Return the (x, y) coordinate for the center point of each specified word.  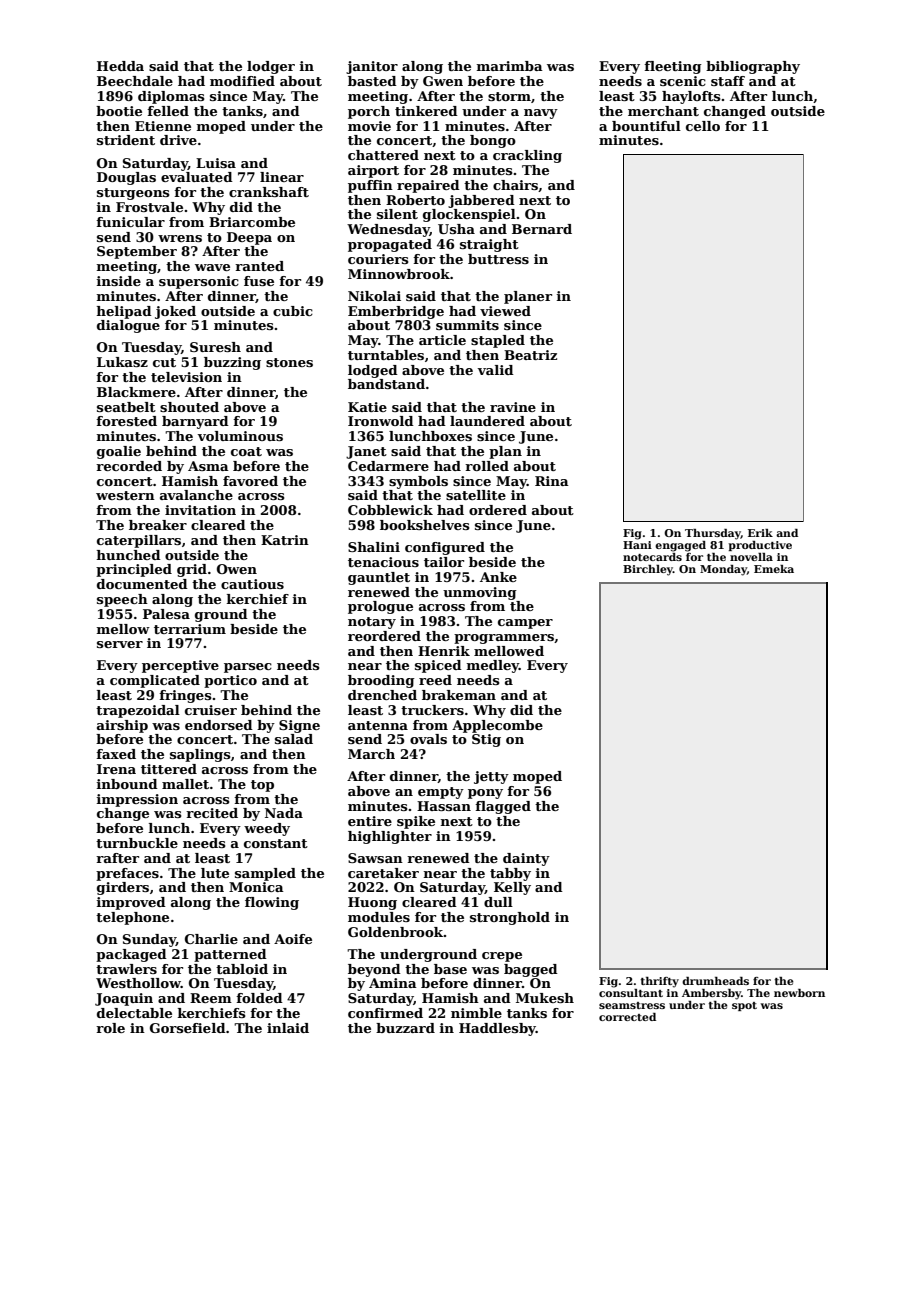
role (110, 1028)
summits (467, 325)
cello (703, 126)
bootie (119, 111)
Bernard (542, 229)
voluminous (240, 436)
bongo (493, 141)
